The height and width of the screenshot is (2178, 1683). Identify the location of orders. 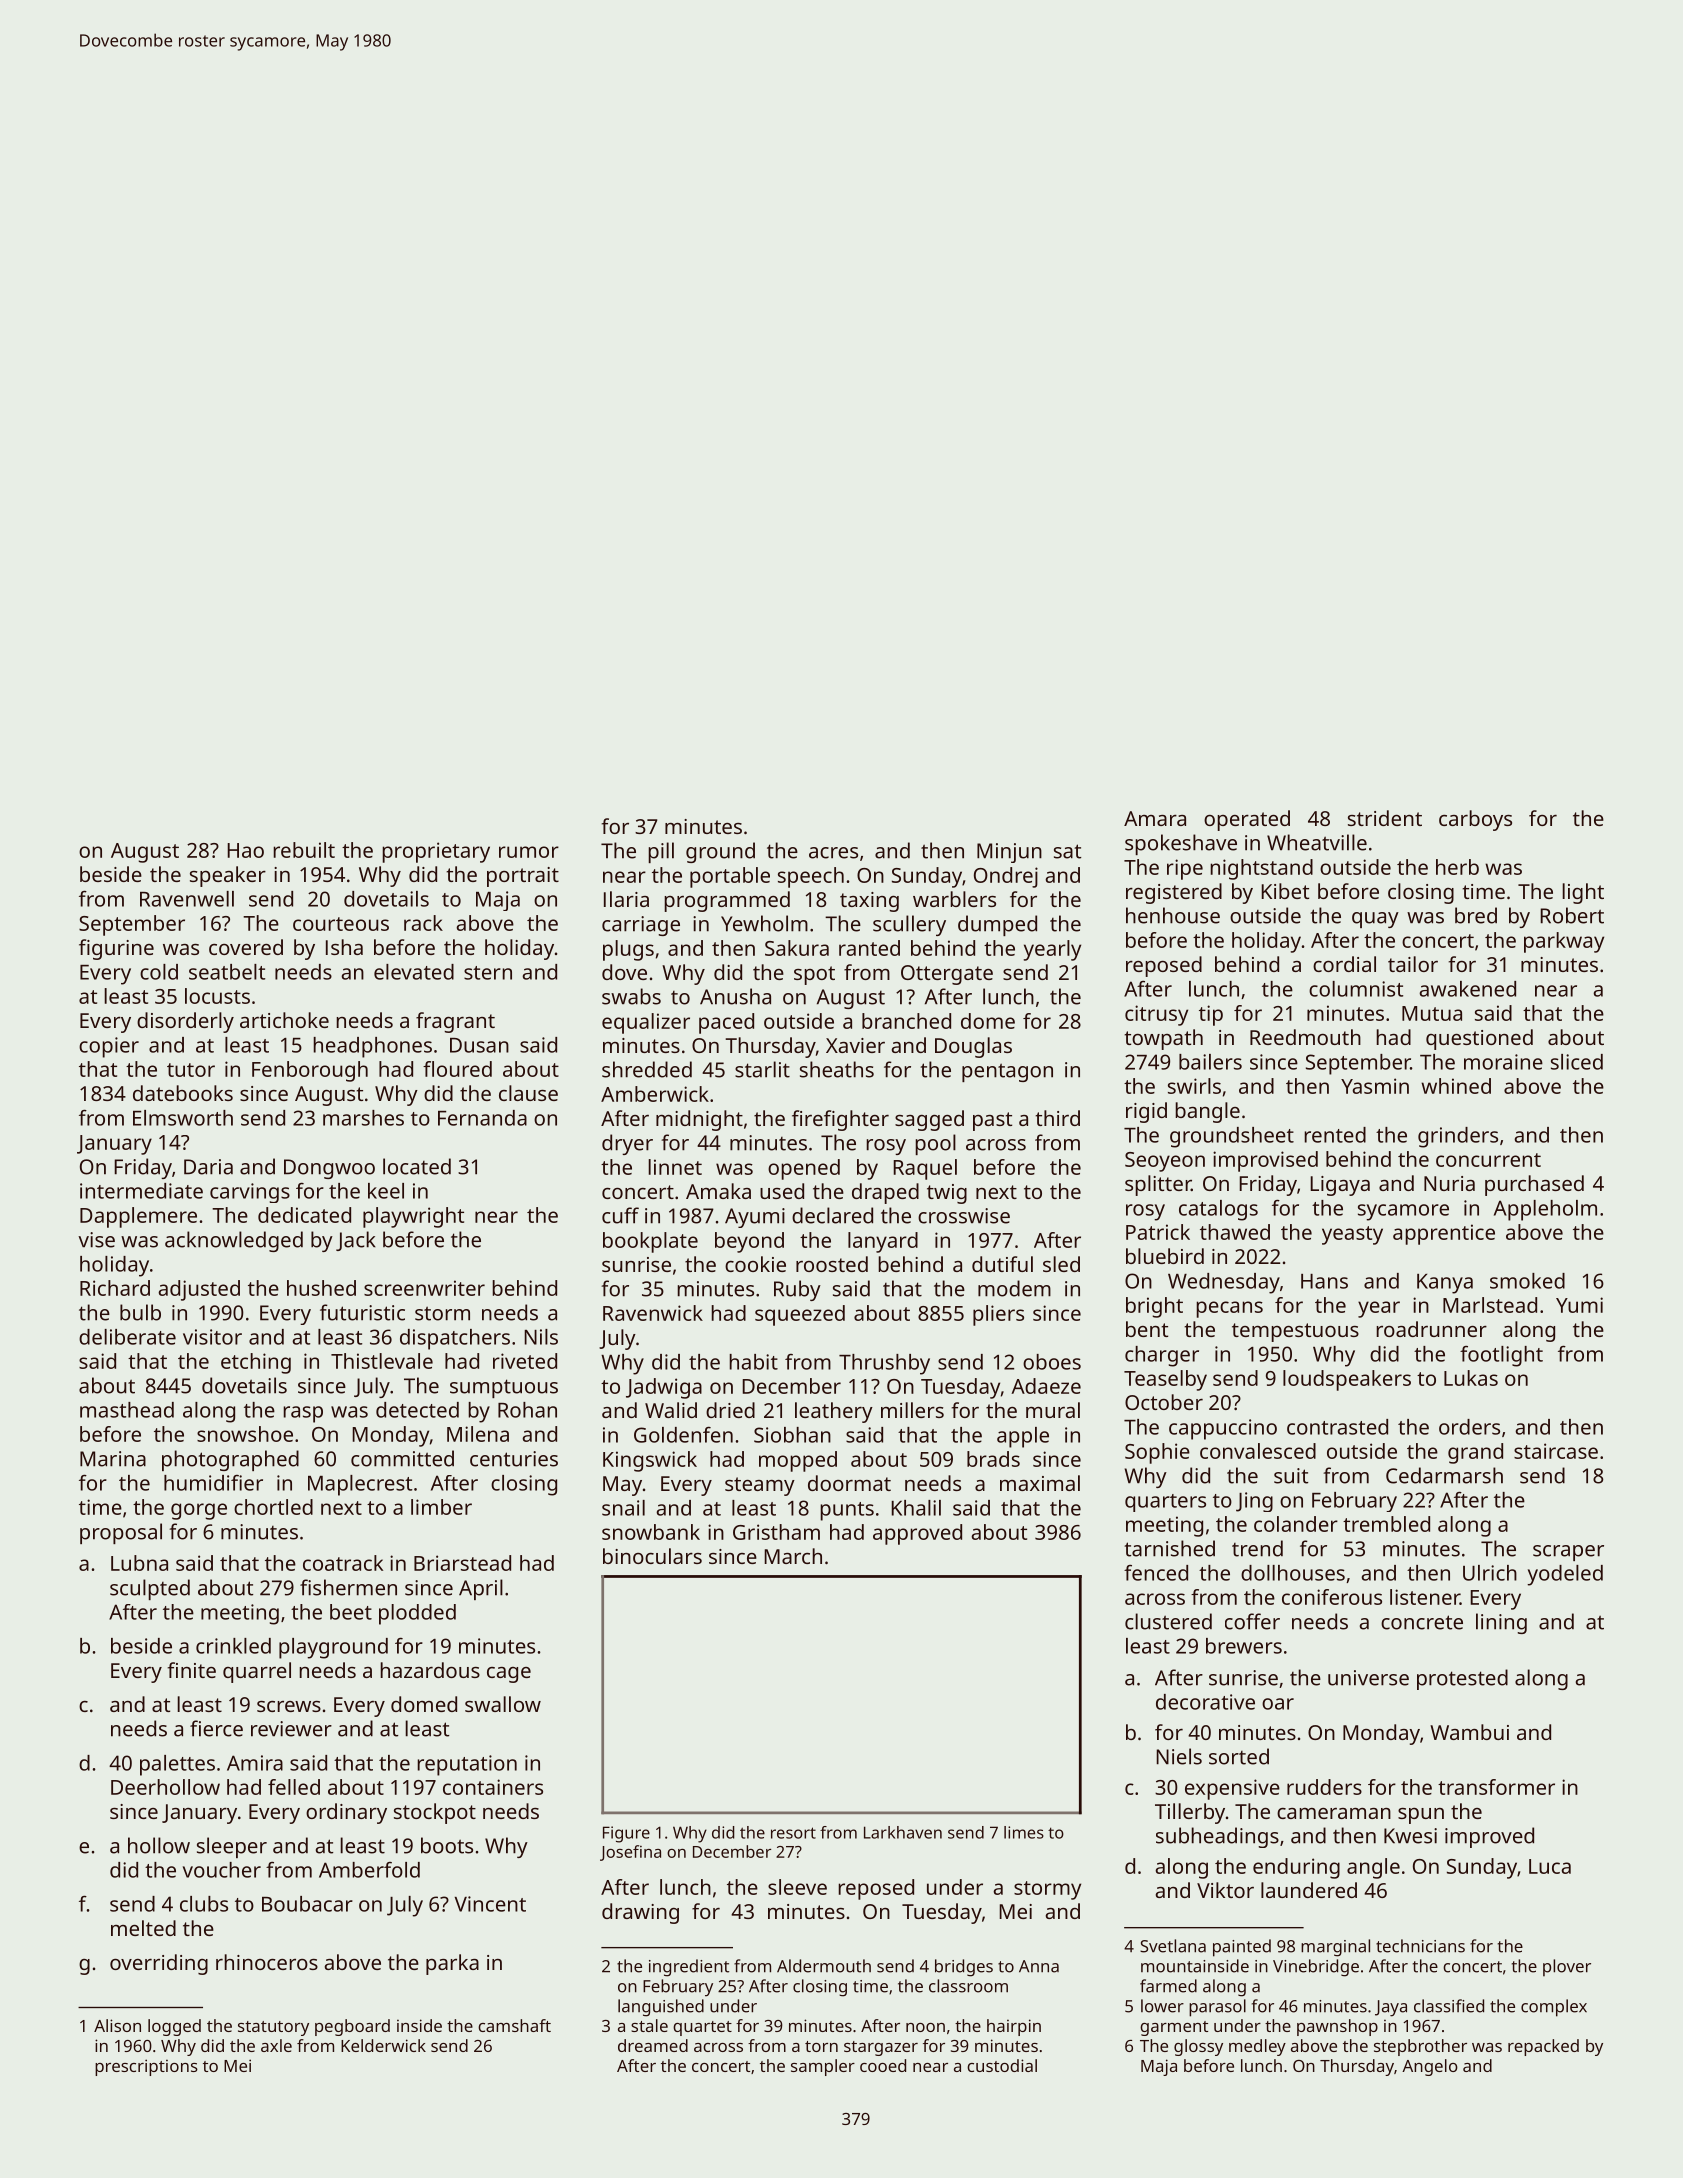
(1469, 1427).
